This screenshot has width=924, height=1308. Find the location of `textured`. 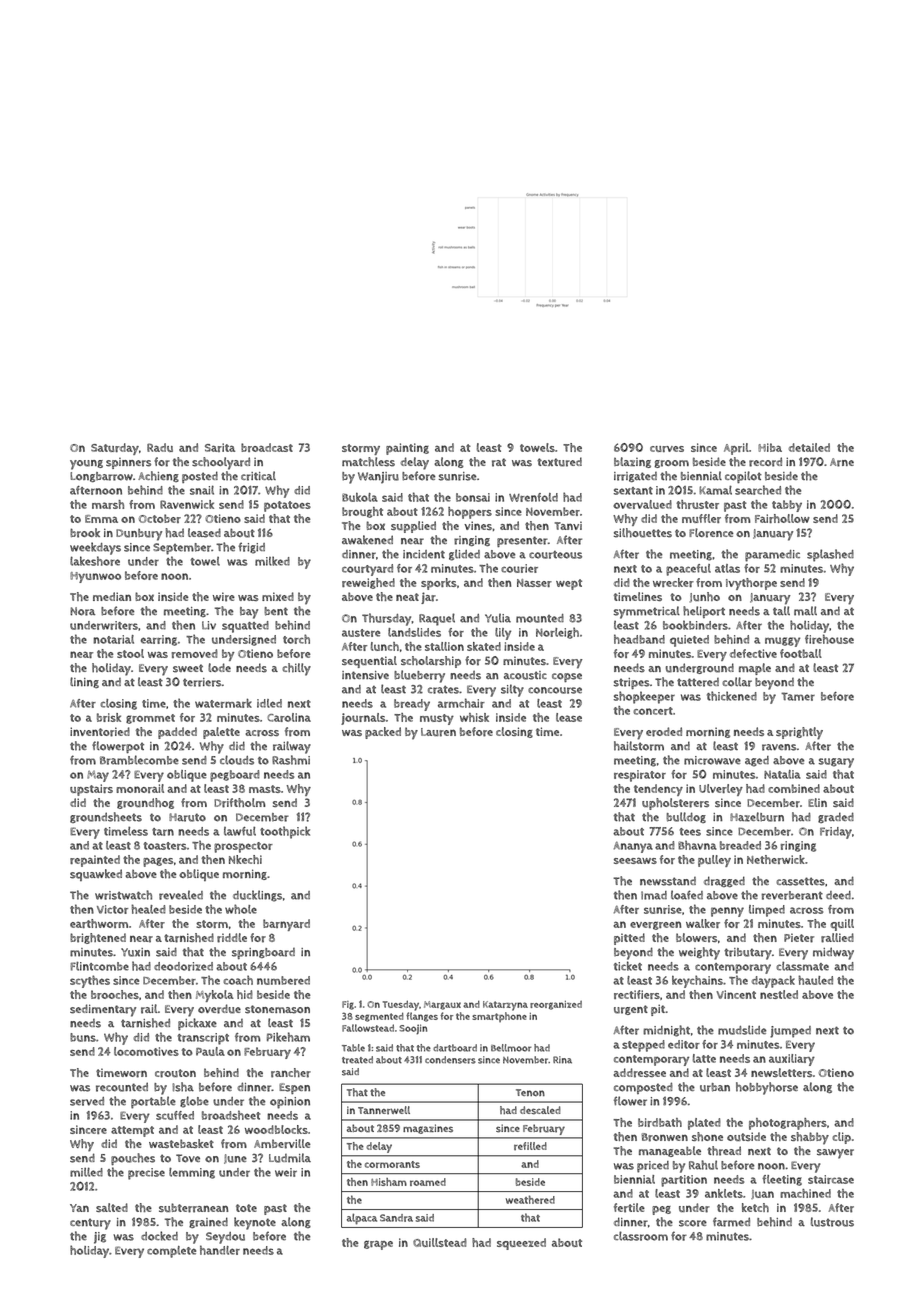

textured is located at coordinates (559, 462).
